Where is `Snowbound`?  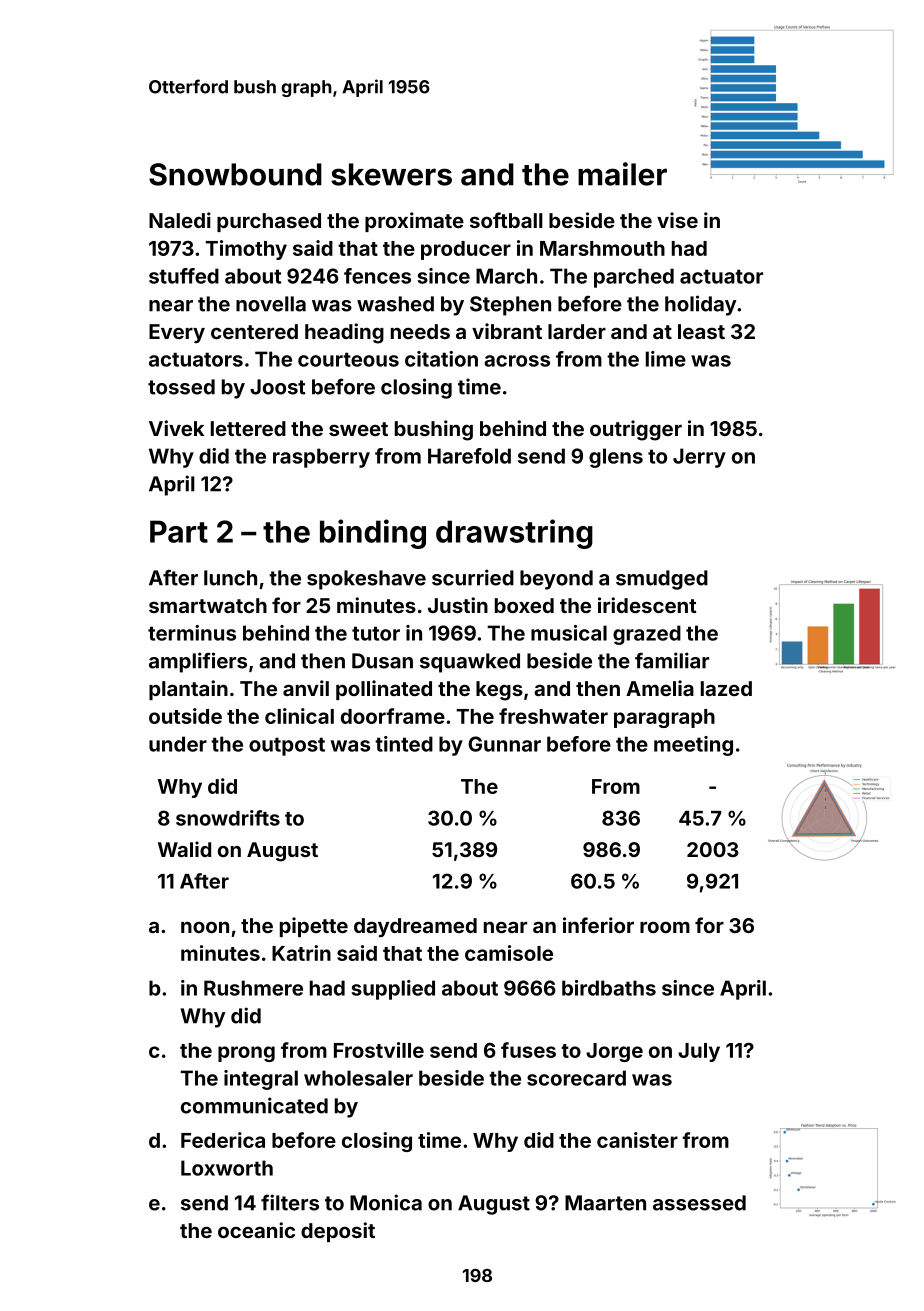 Snowbound is located at coordinates (235, 174).
